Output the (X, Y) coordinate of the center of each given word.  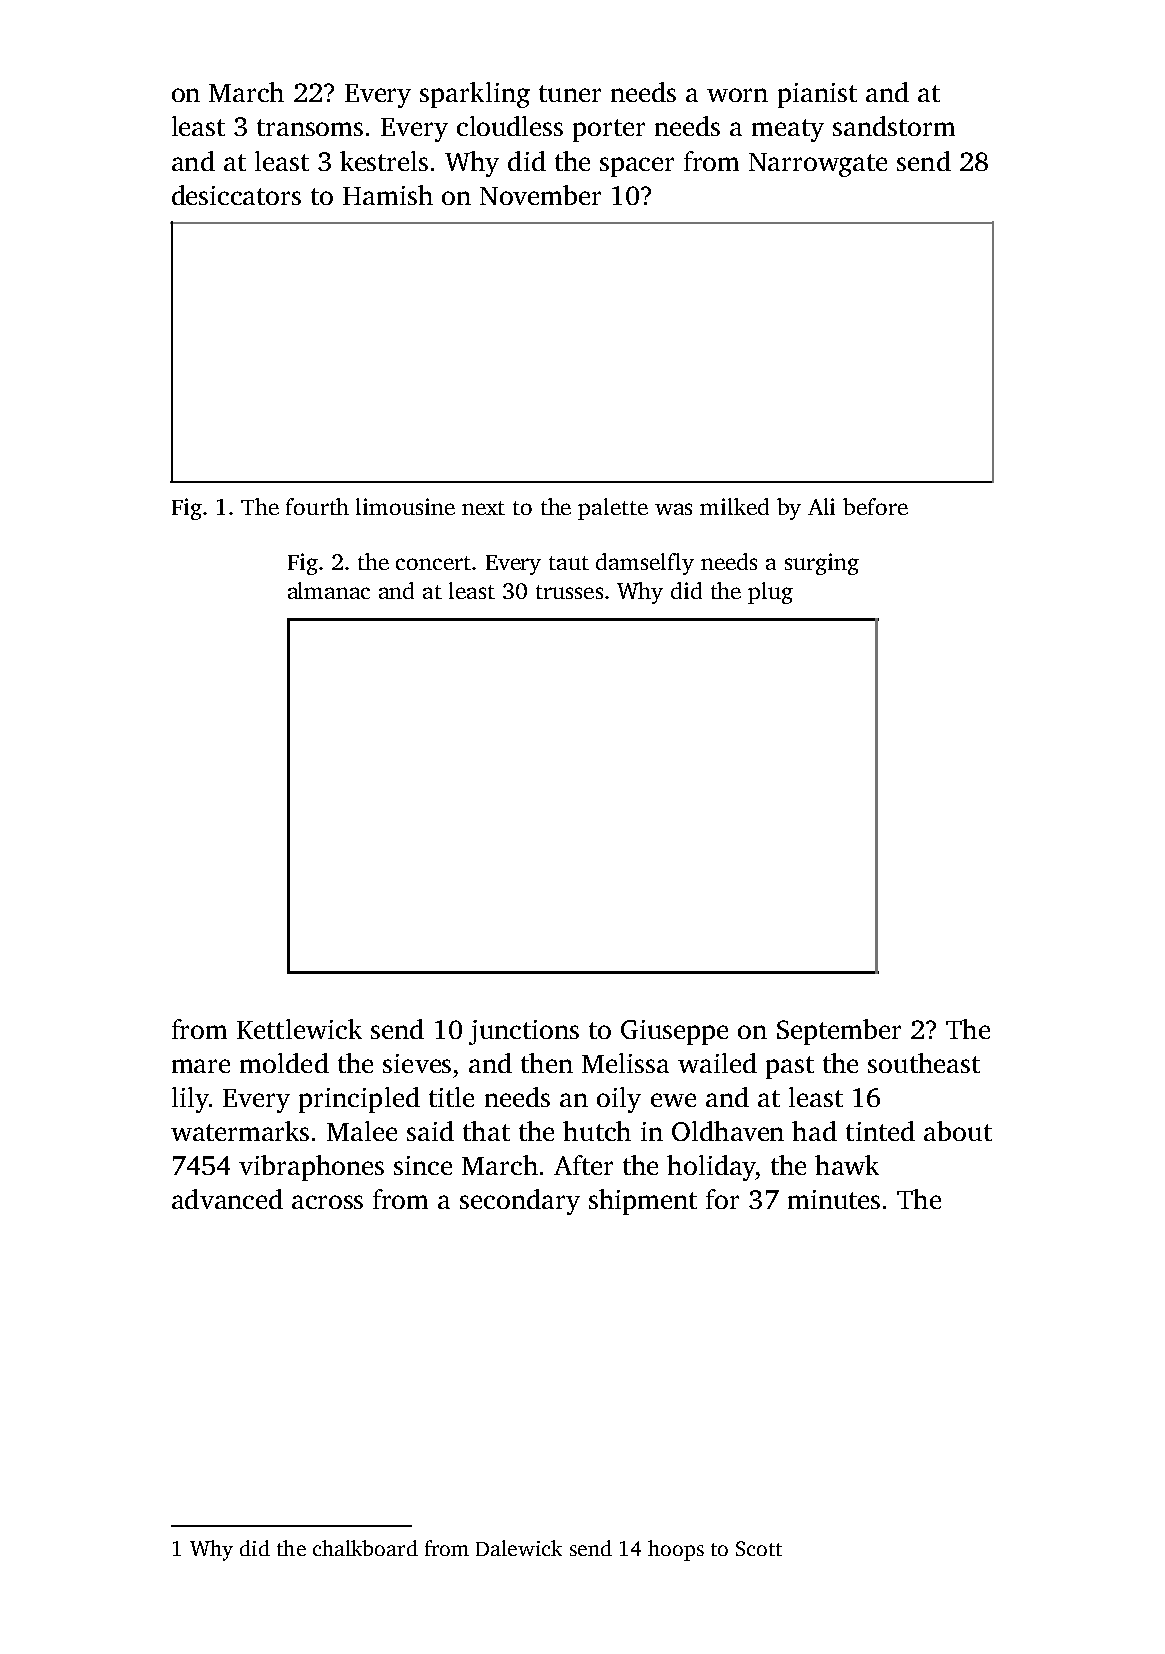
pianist (817, 95)
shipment (643, 1202)
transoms (310, 127)
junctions (524, 1032)
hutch (597, 1131)
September (839, 1032)
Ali (821, 506)
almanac (329, 590)
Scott (759, 1548)
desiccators (236, 195)
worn (737, 95)
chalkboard (365, 1548)
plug (770, 593)
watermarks (240, 1131)
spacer (637, 167)
